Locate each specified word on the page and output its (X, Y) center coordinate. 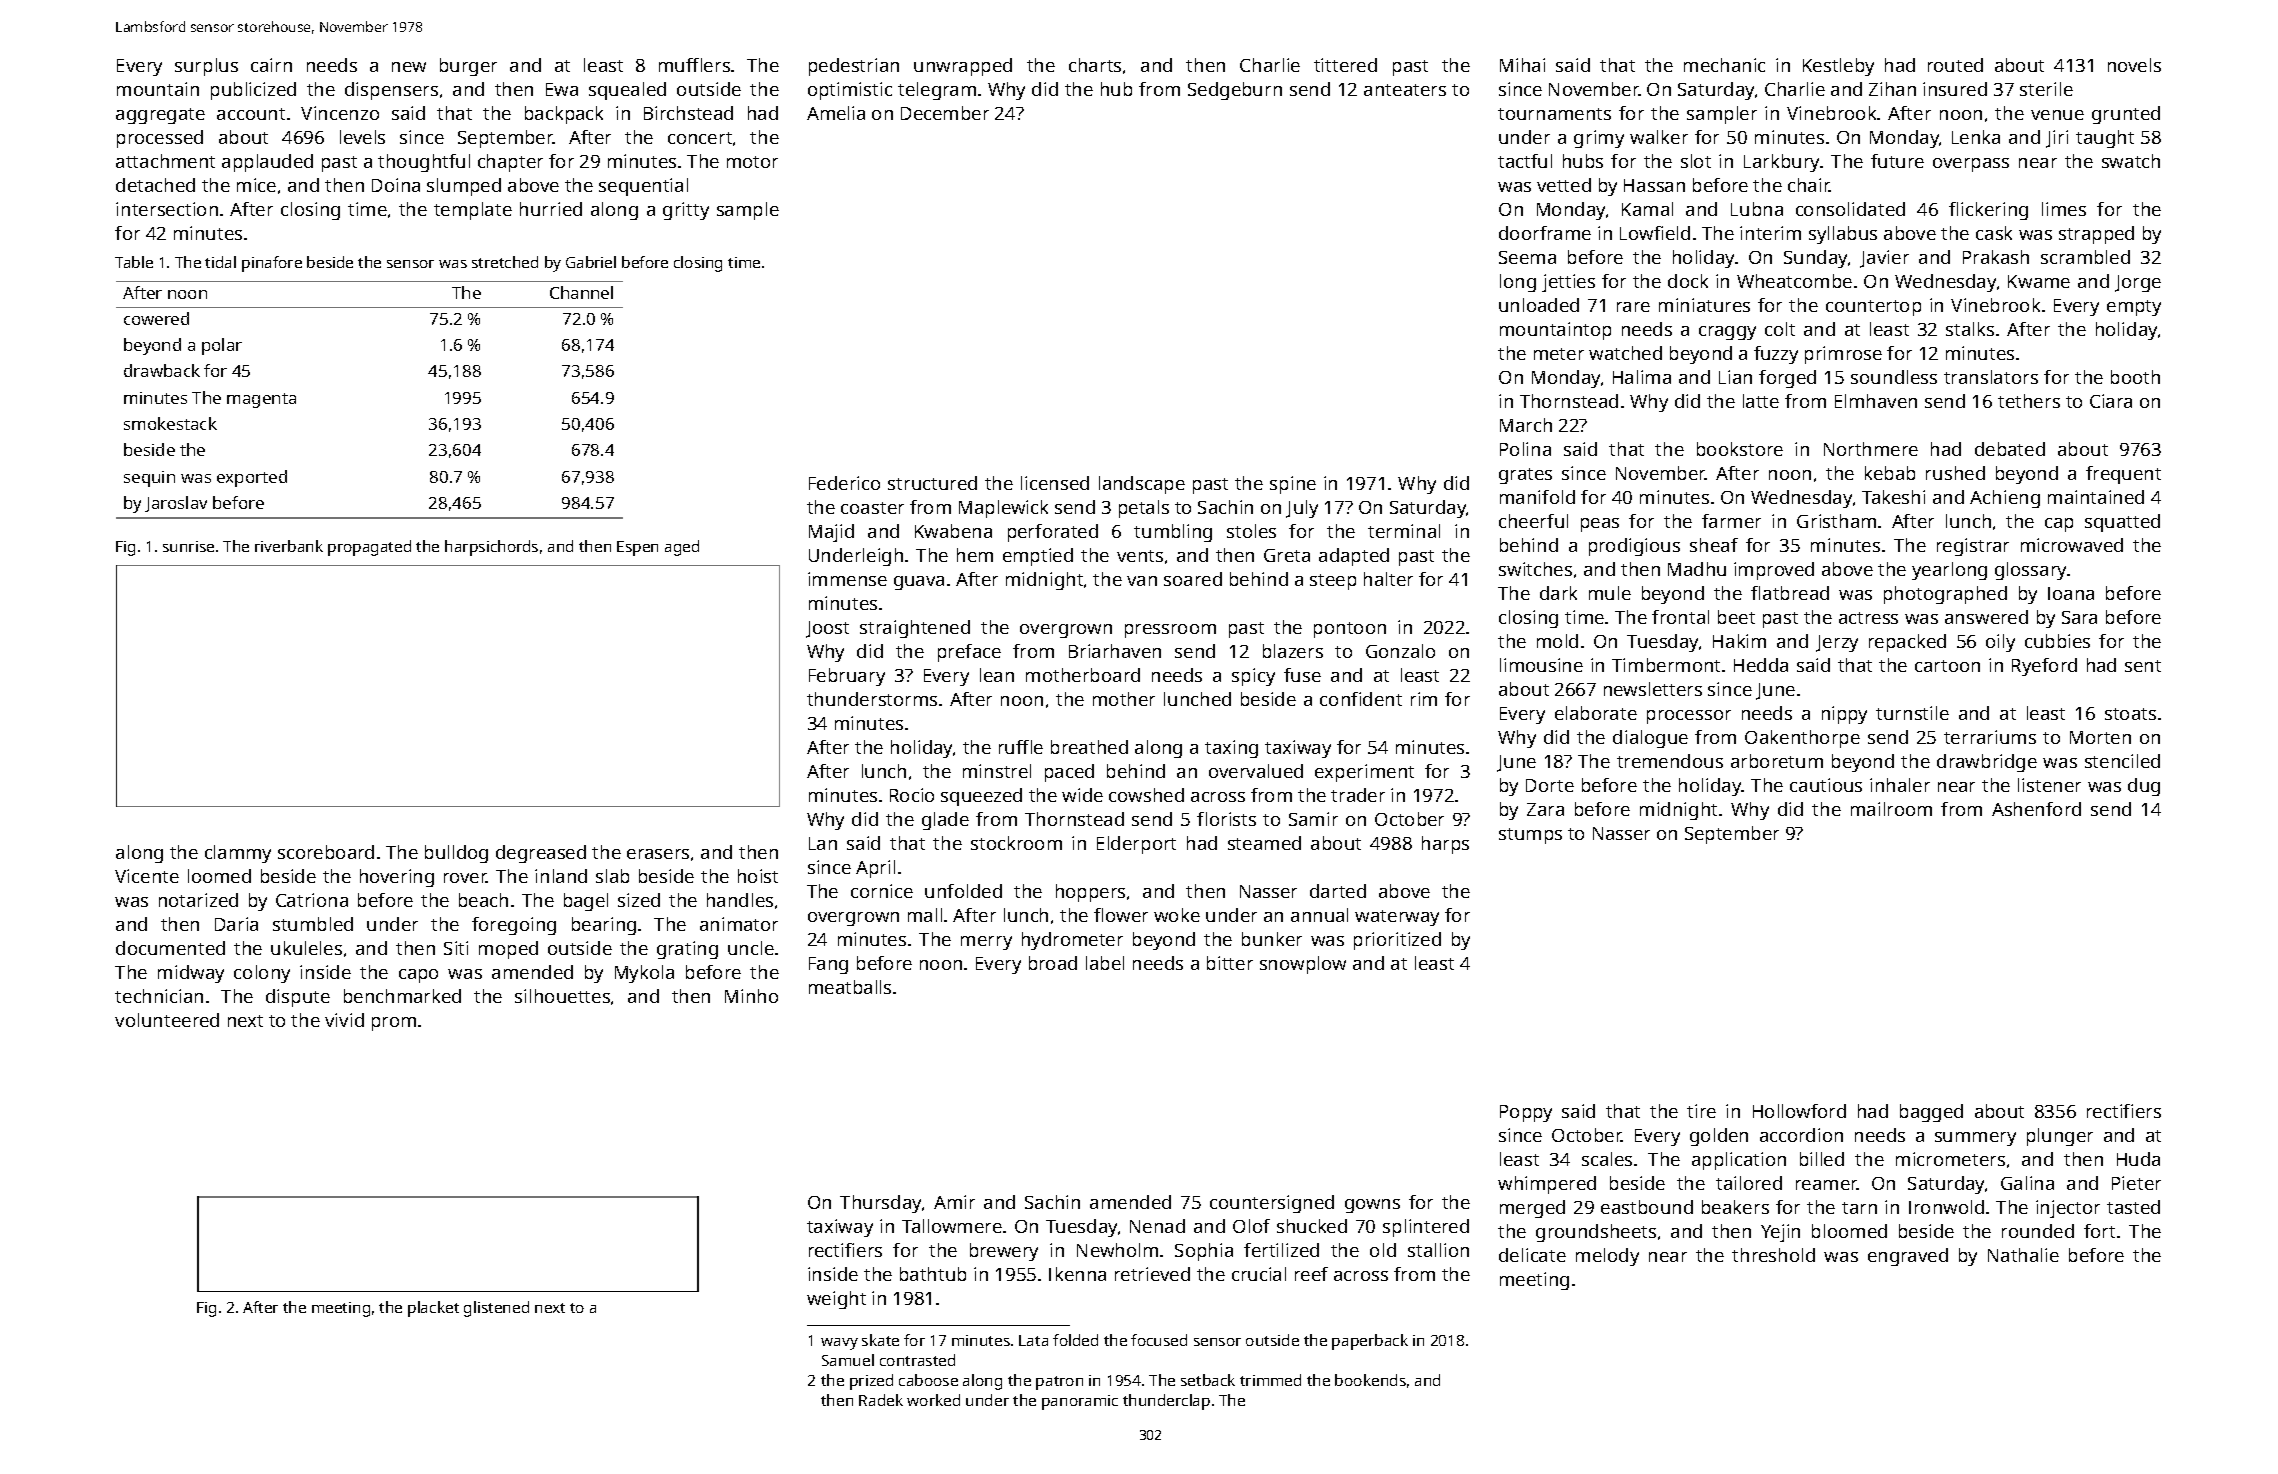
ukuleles (306, 948)
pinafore (272, 264)
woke (1177, 915)
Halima (1642, 377)
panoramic (1080, 1402)
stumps (1530, 836)
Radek (881, 1400)
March (1526, 425)
